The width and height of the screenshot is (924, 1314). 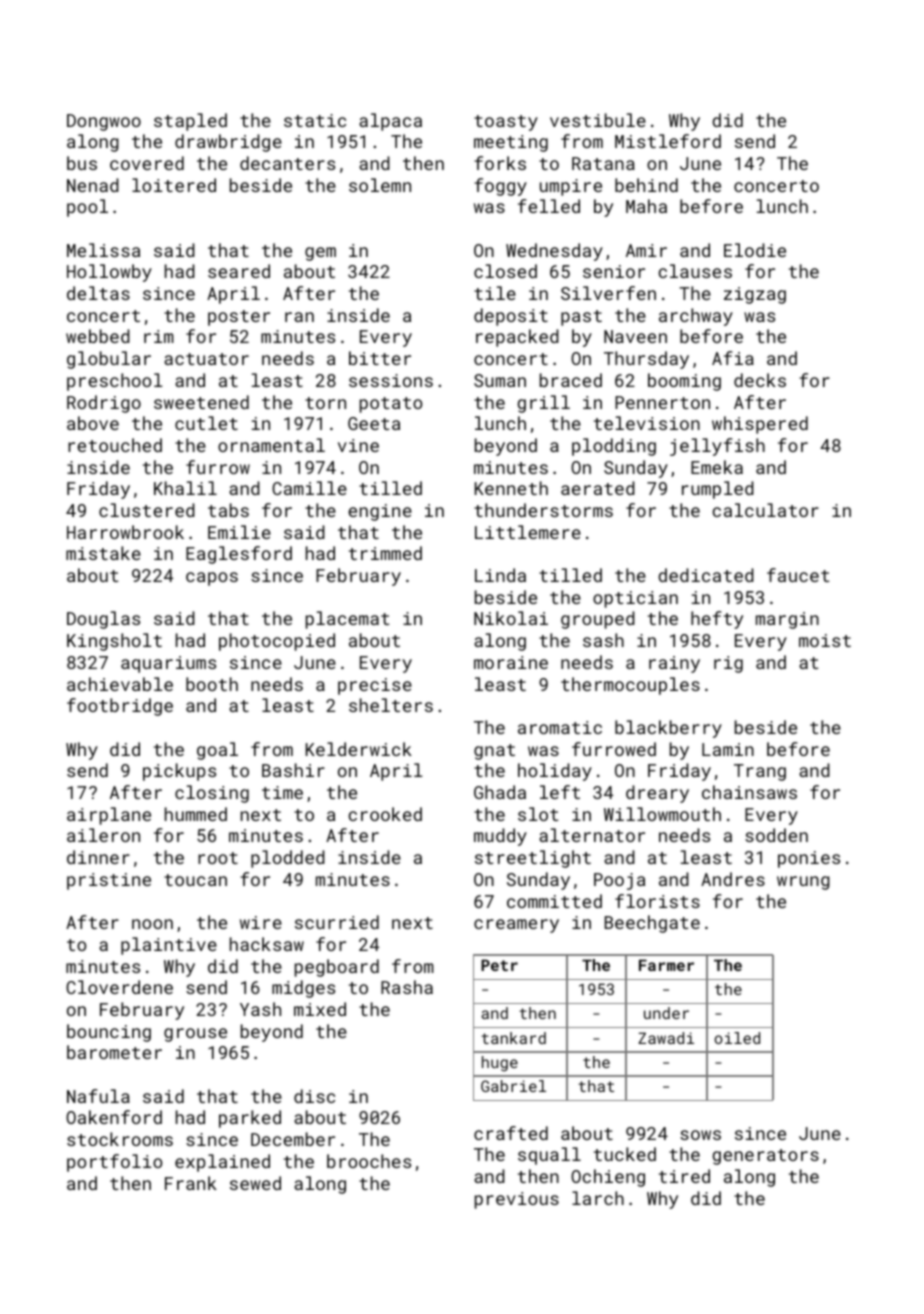 What do you see at coordinates (598, 1198) in the screenshot?
I see `larch` at bounding box center [598, 1198].
